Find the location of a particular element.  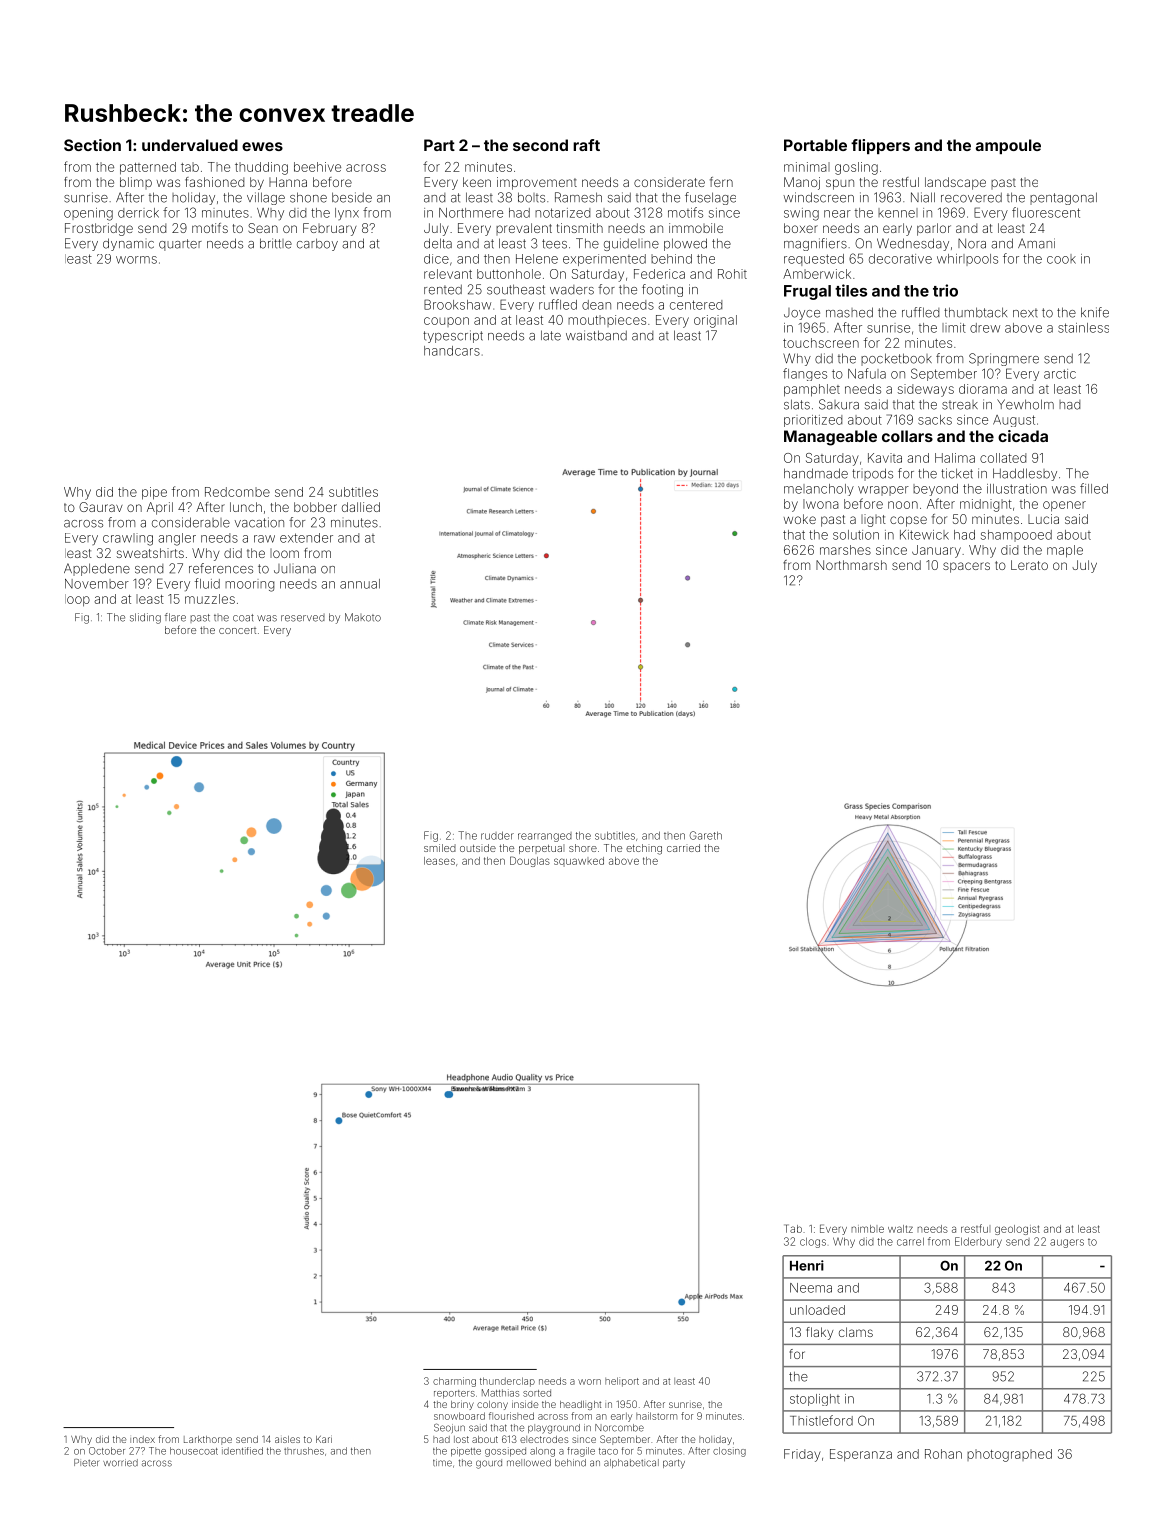

handcars is located at coordinates (452, 351).
